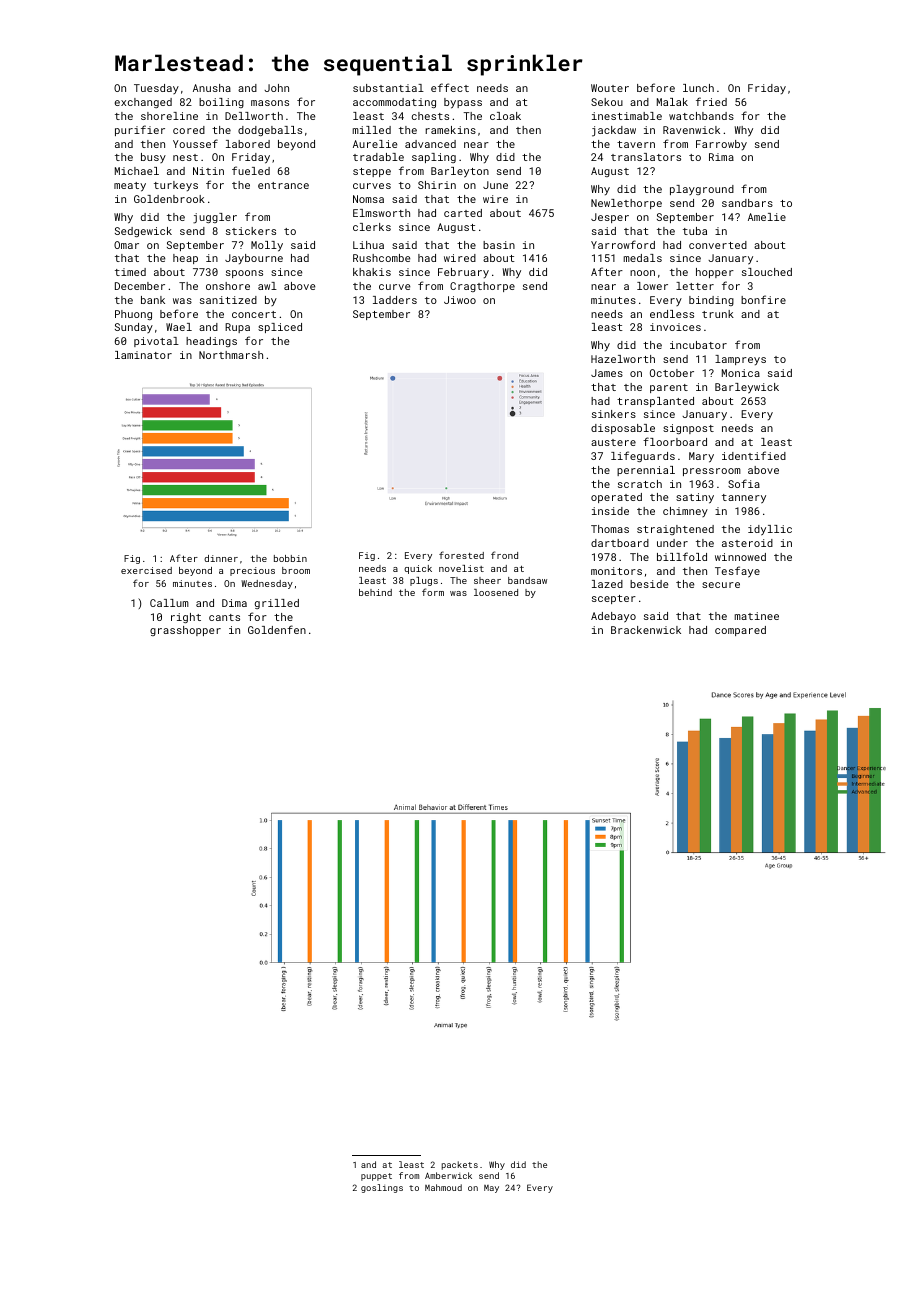  Describe the element at coordinates (382, 1188) in the page. I see `goslings` at that location.
